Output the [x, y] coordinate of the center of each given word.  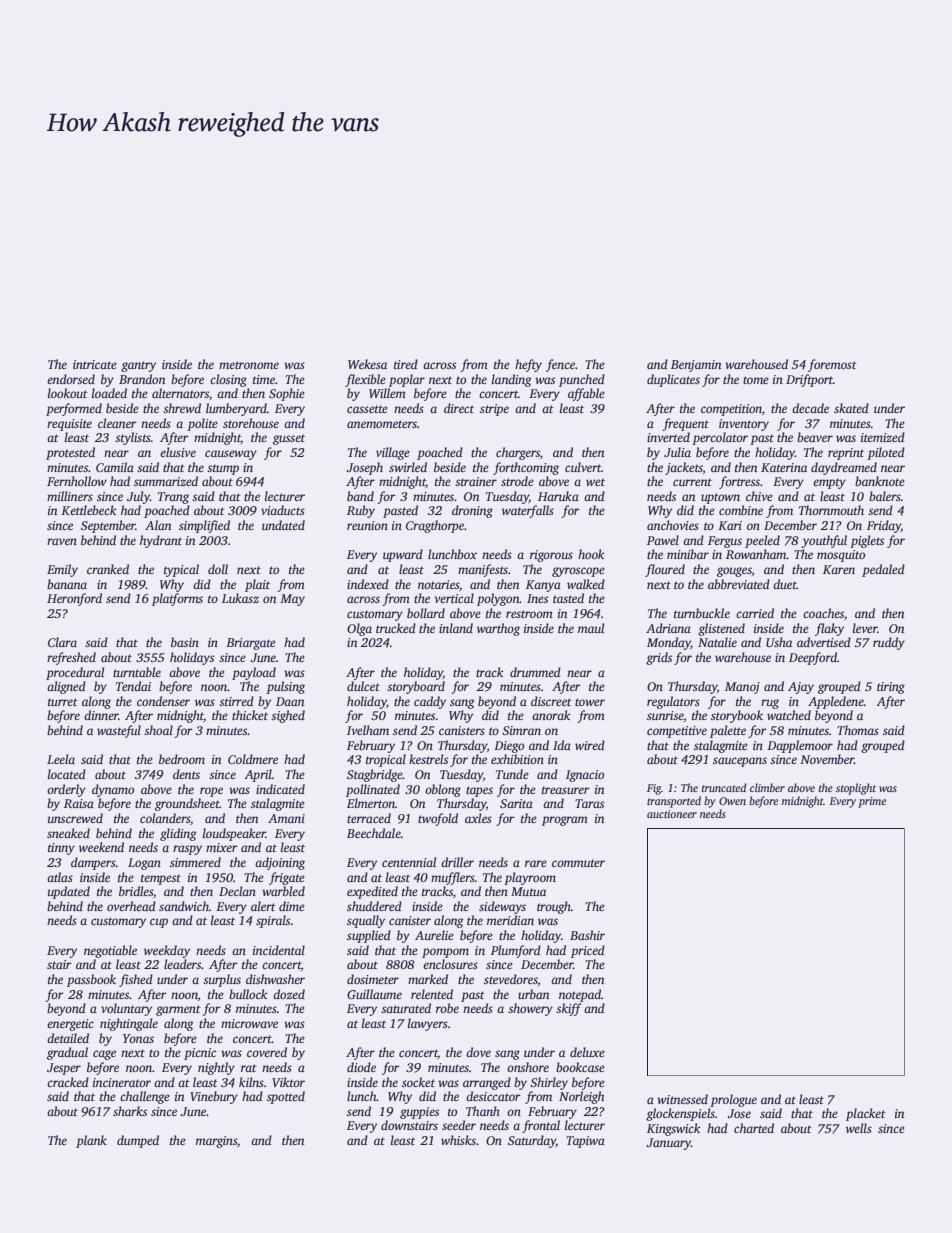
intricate [95, 364]
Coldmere [253, 759]
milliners [70, 496]
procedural [75, 673]
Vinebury [214, 1097]
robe [447, 1008]
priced [588, 951]
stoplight [856, 789]
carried [755, 613]
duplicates [673, 380]
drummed [535, 672]
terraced [369, 818]
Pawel [663, 540]
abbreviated [739, 584]
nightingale [129, 1024]
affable [586, 394]
